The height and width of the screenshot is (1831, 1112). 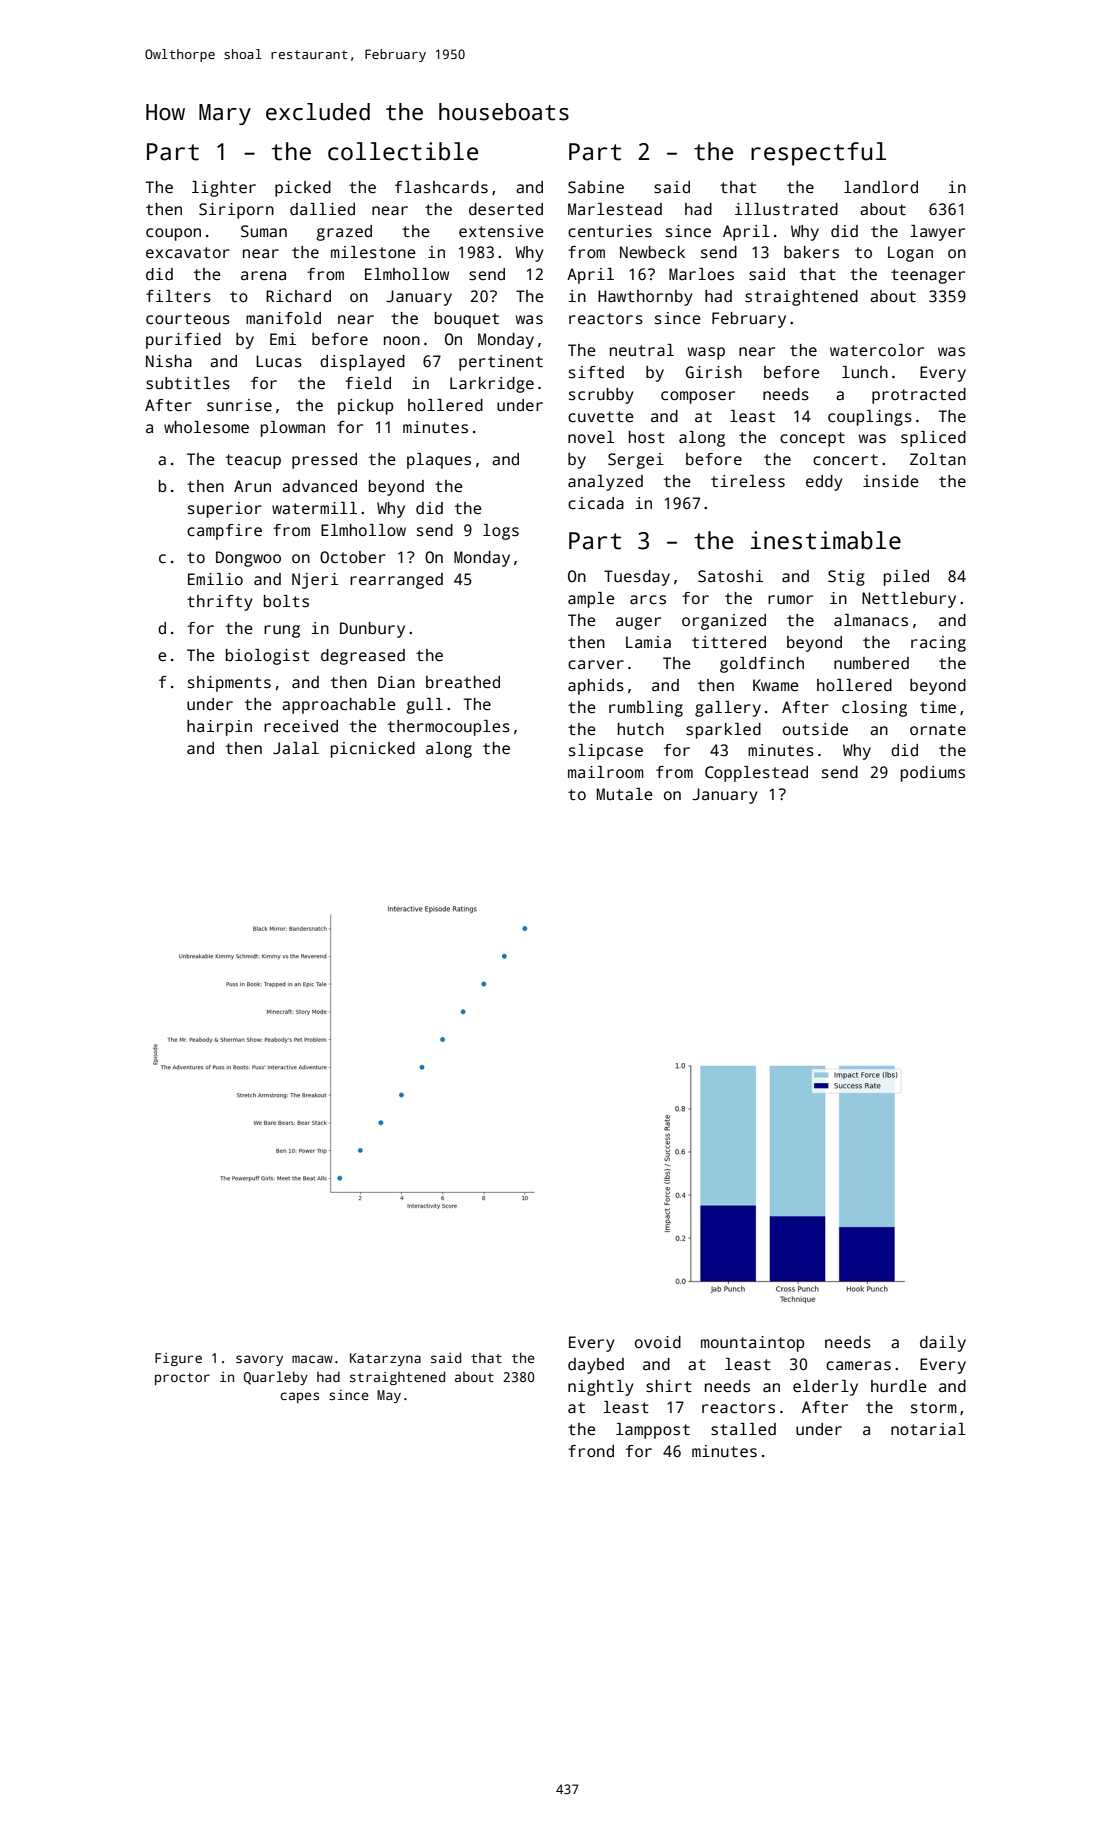 What do you see at coordinates (811, 252) in the screenshot?
I see `bakers` at bounding box center [811, 252].
